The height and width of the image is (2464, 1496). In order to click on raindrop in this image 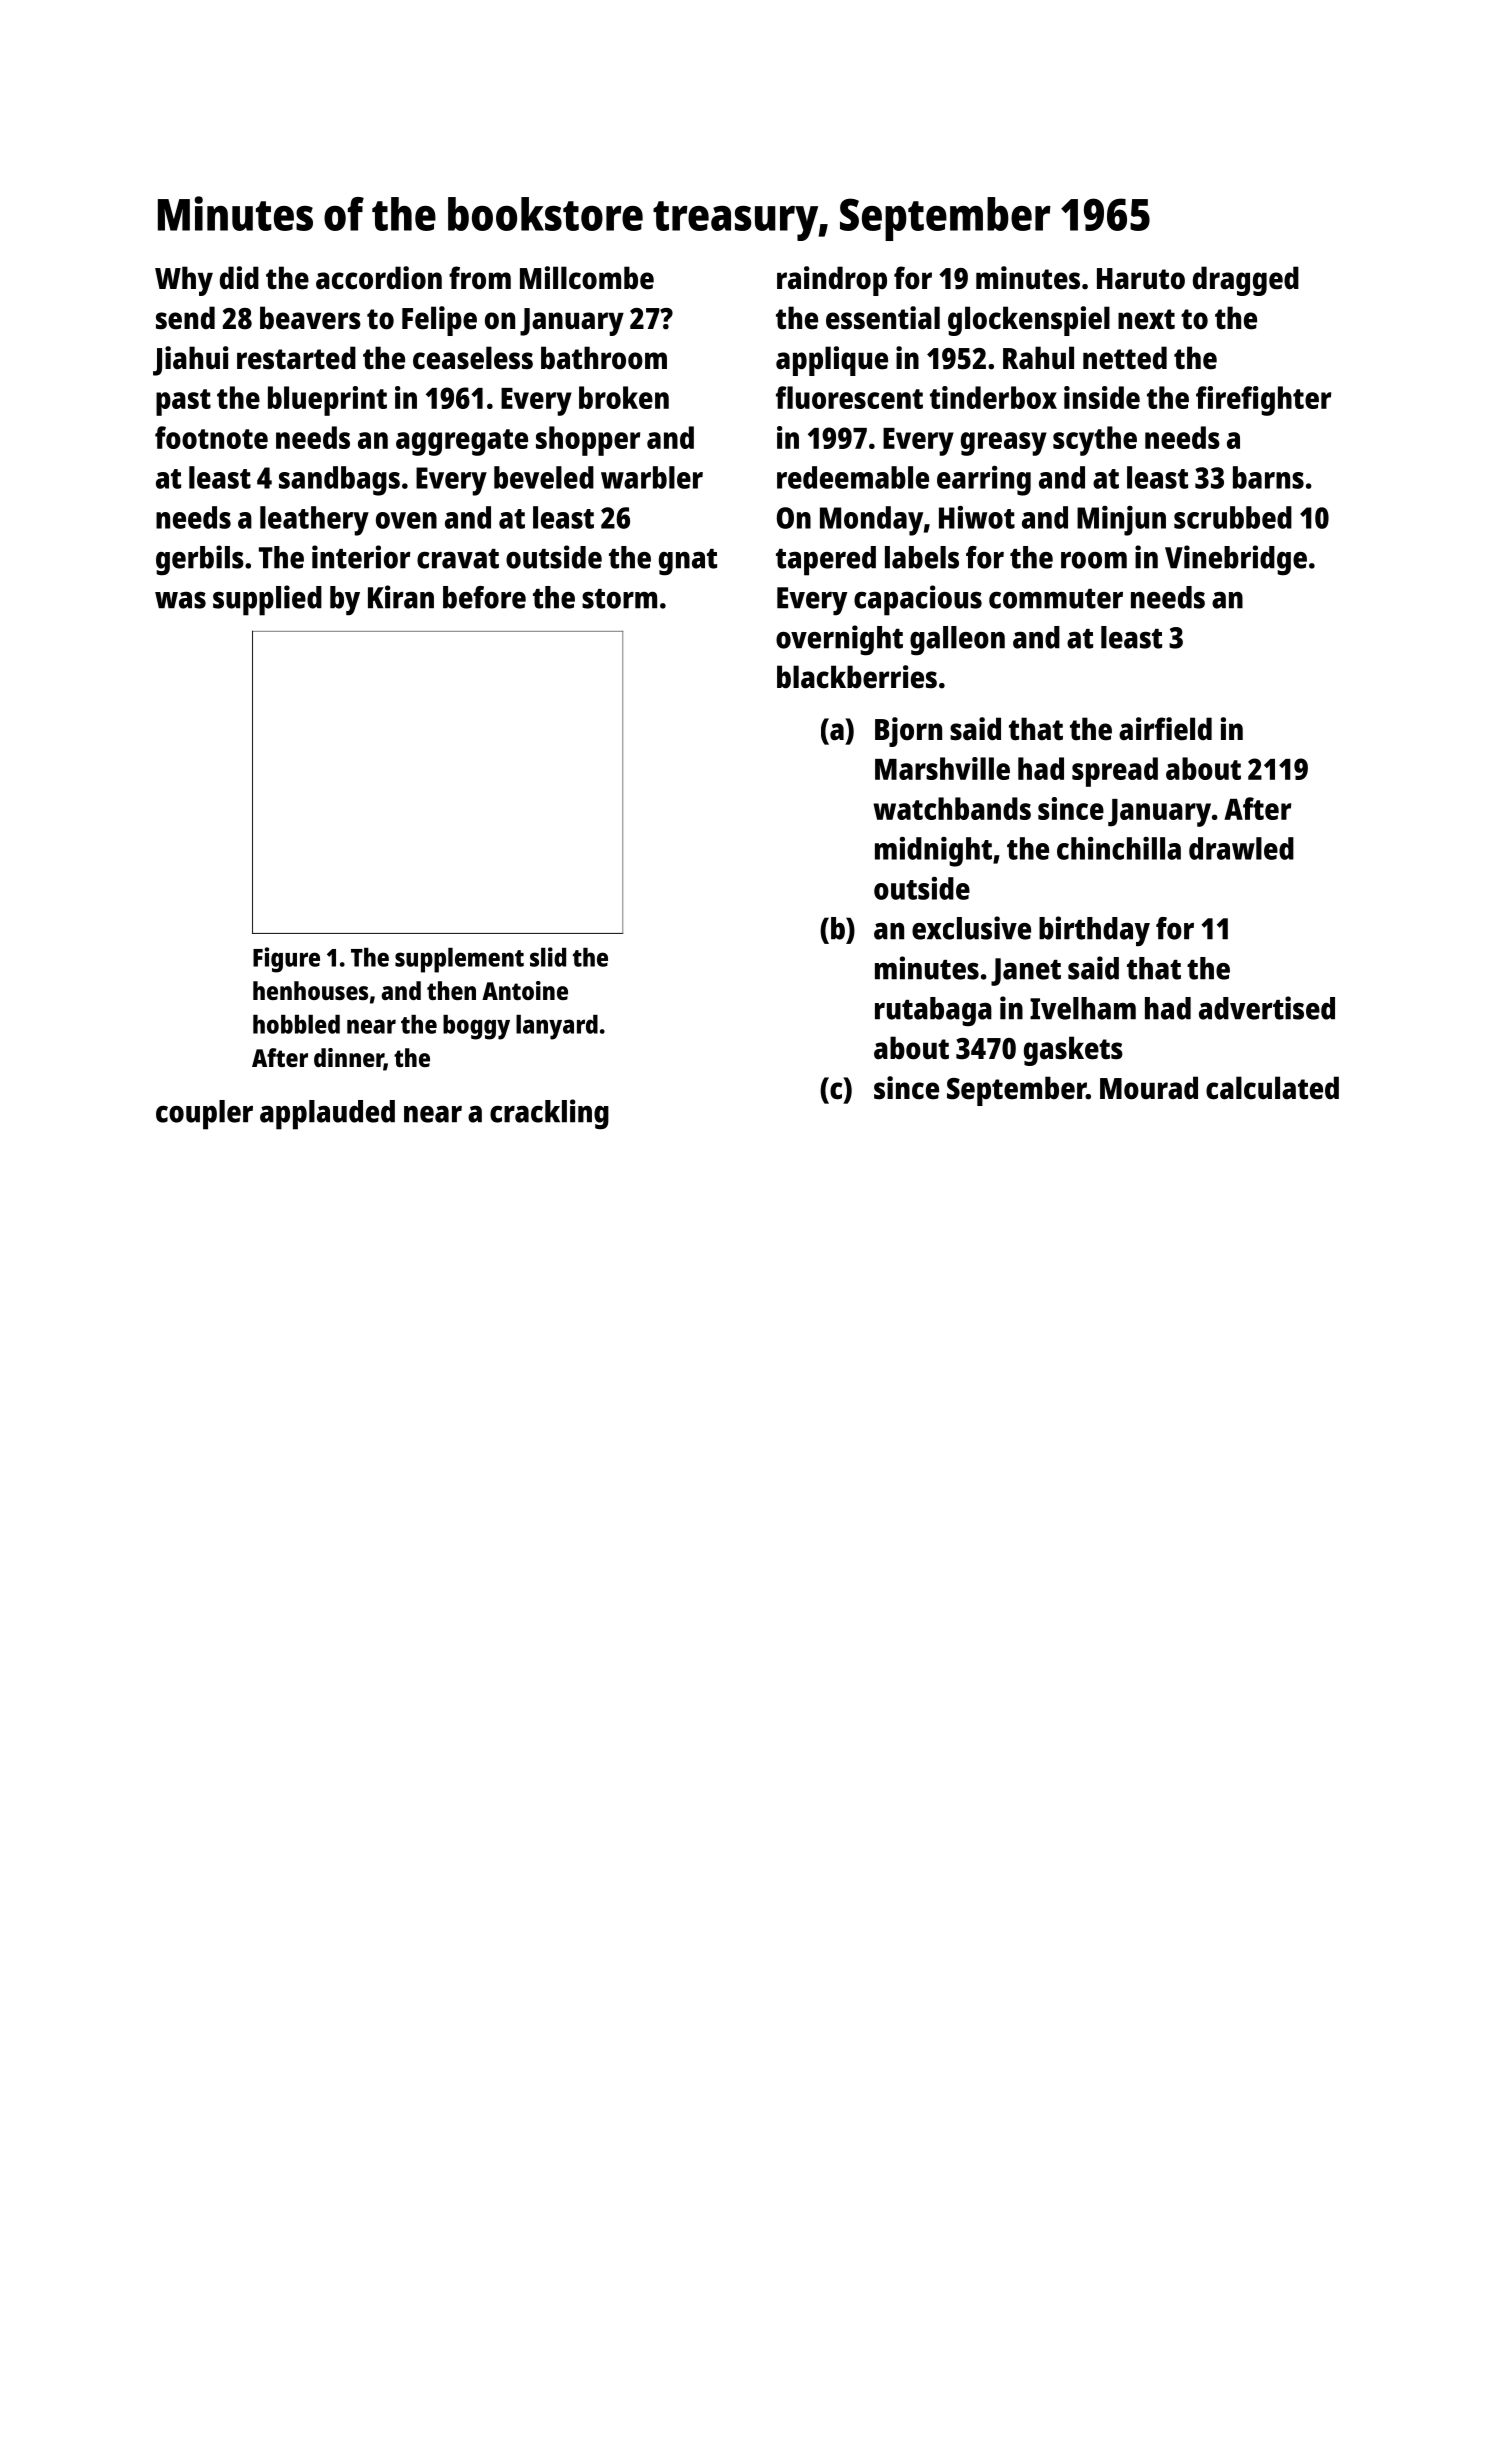, I will do `click(832, 281)`.
